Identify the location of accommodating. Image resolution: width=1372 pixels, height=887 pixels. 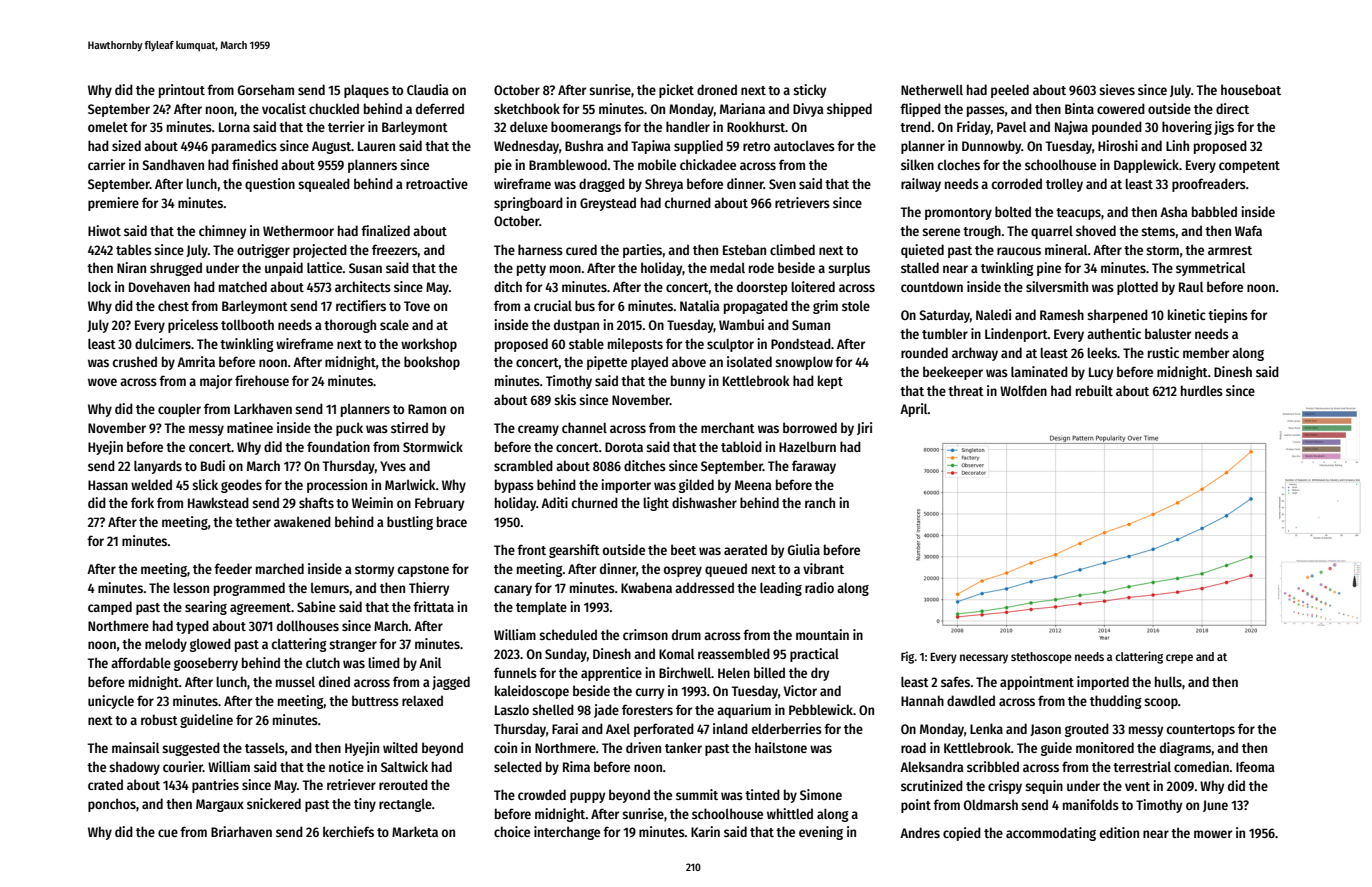
(1051, 834).
